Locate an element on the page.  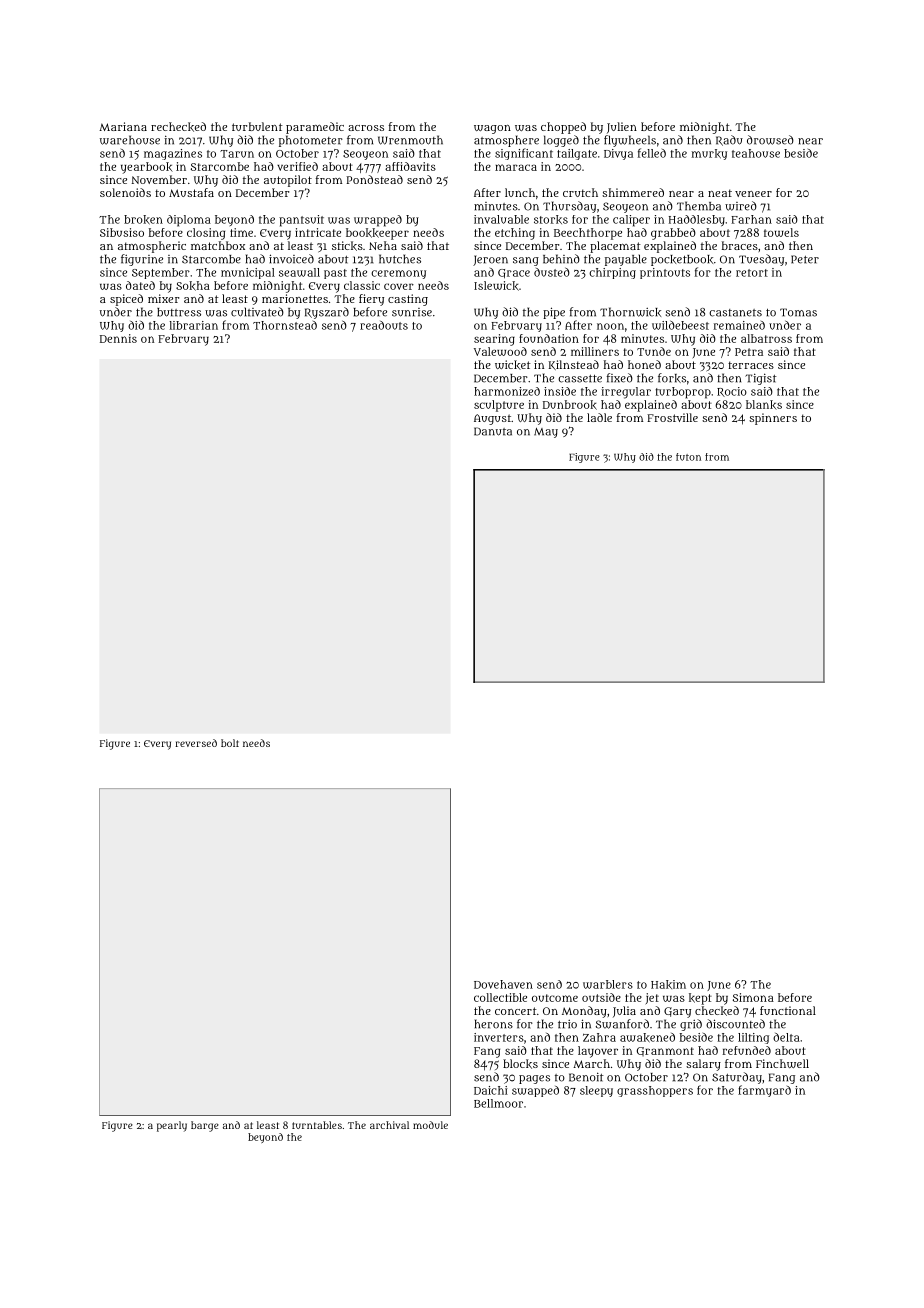
wagon is located at coordinates (492, 129).
